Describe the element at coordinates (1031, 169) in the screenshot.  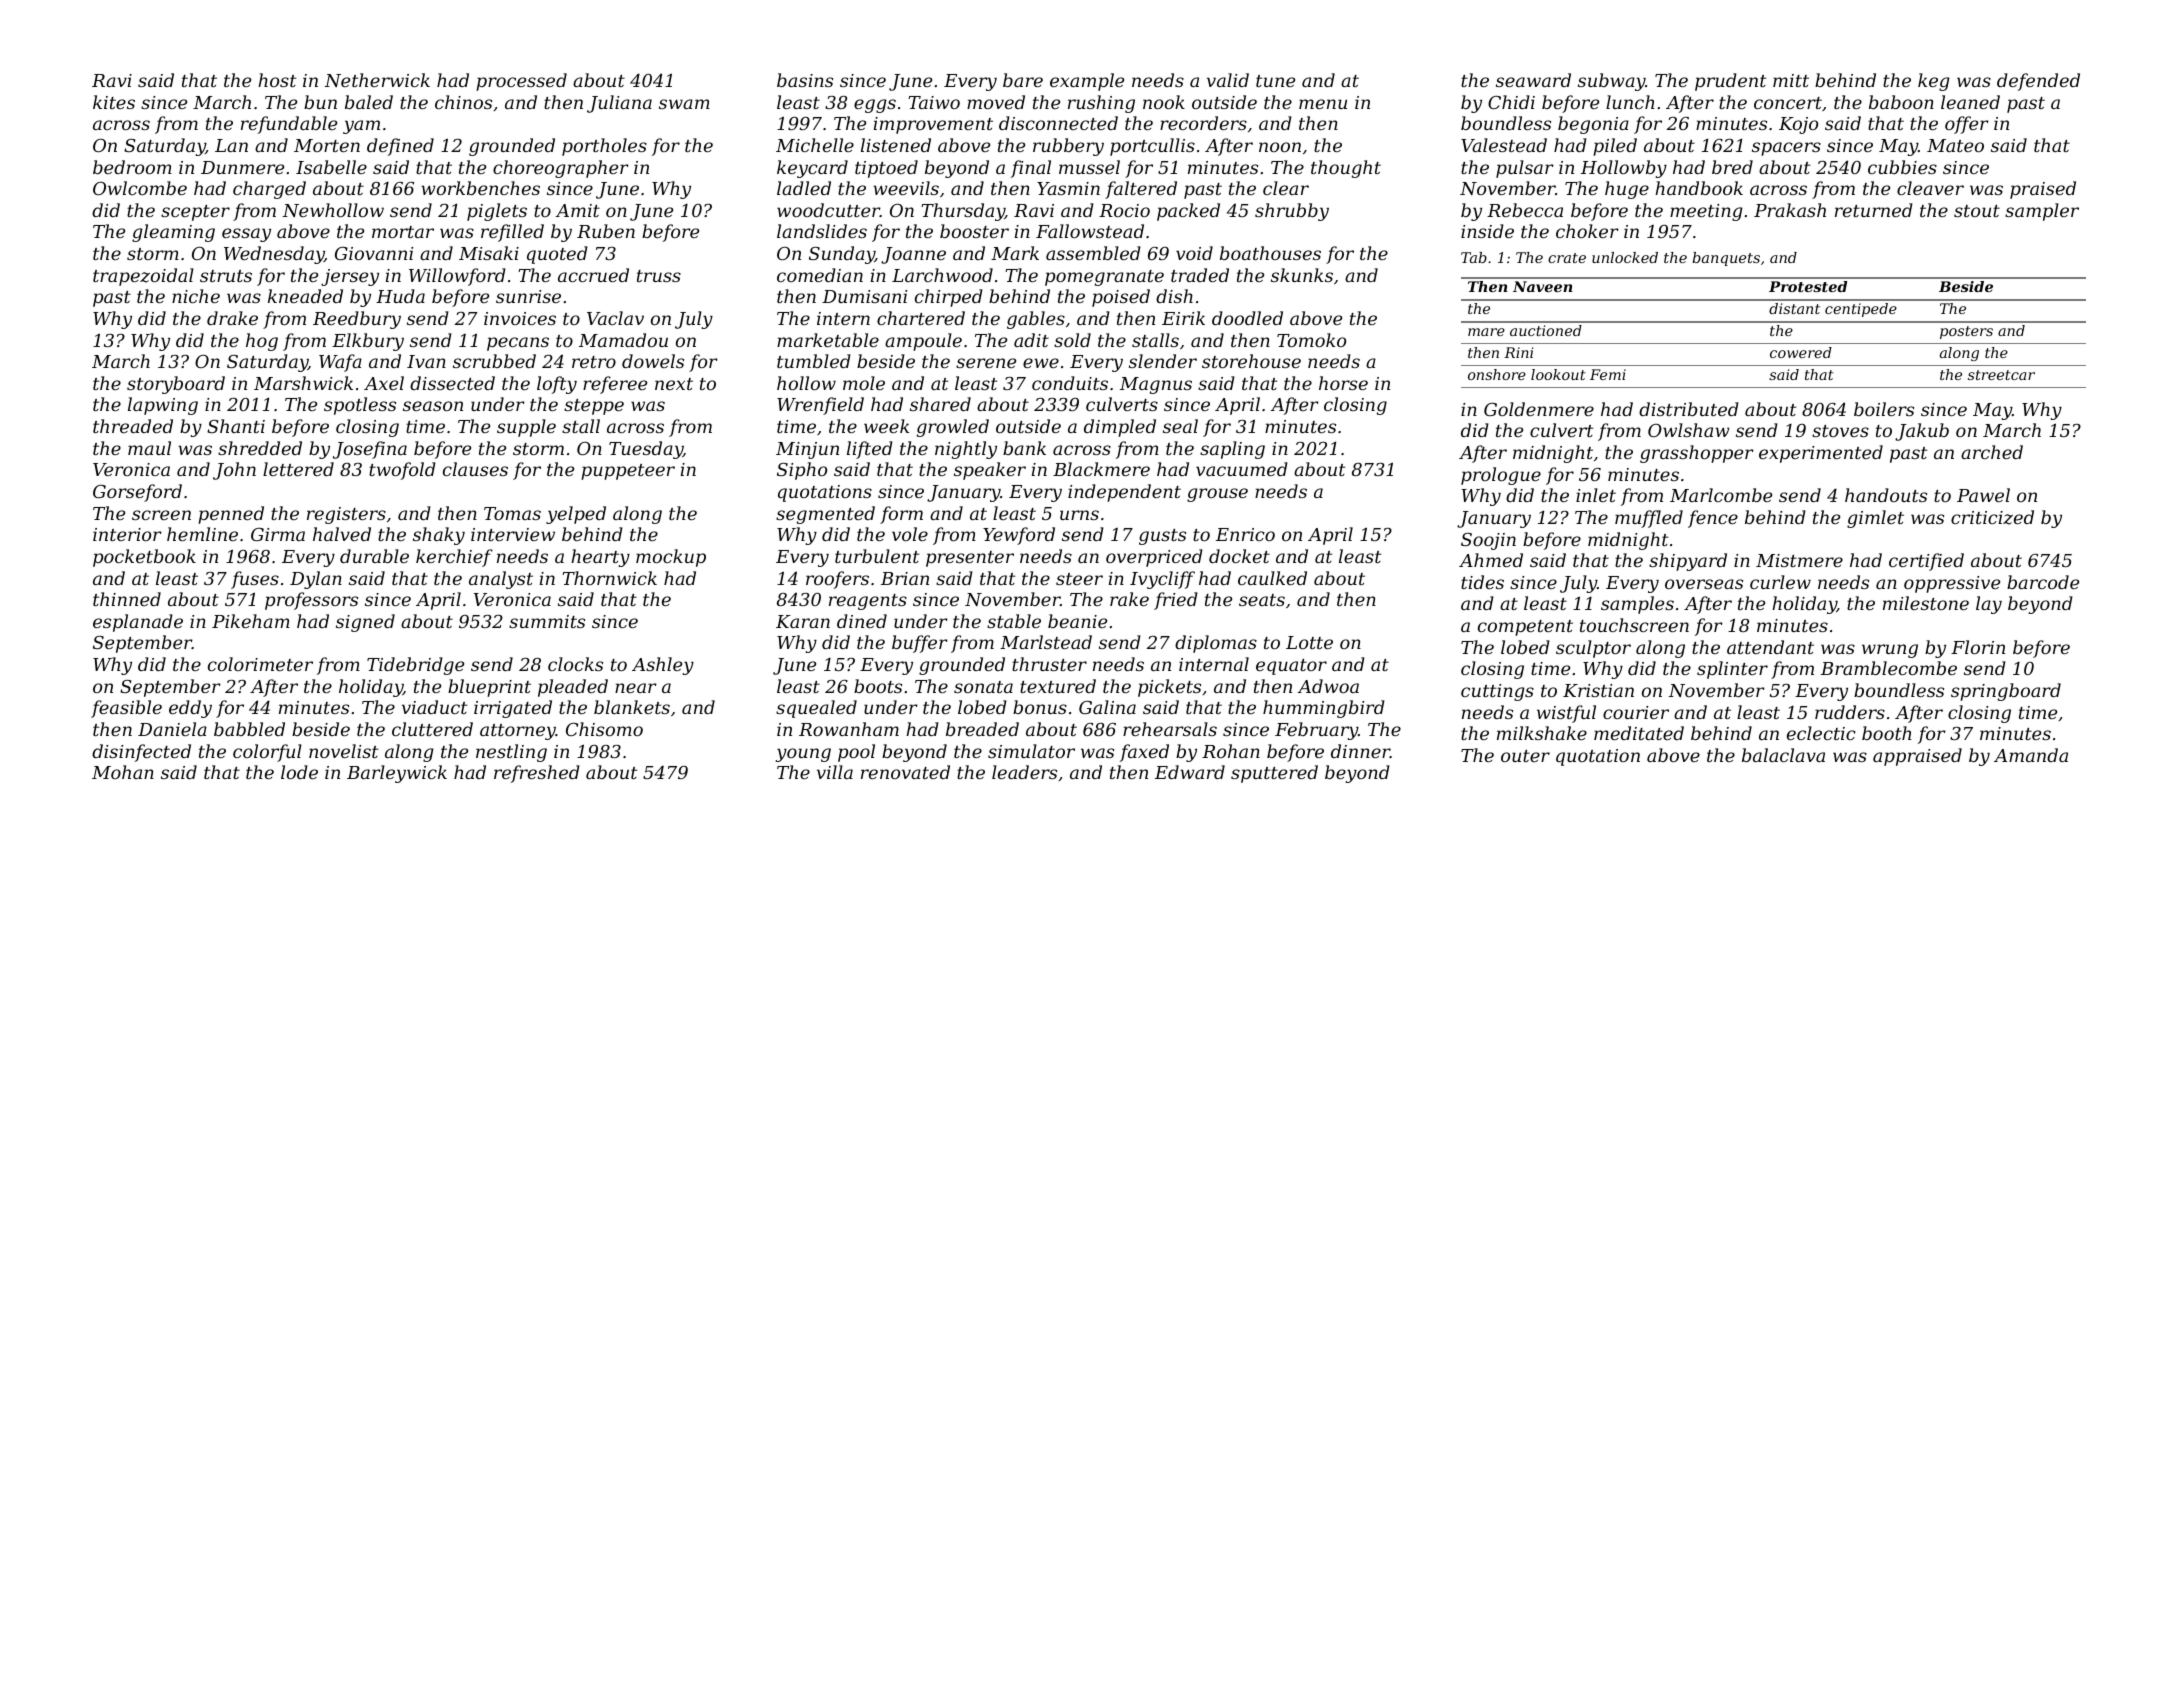
I see `final` at that location.
